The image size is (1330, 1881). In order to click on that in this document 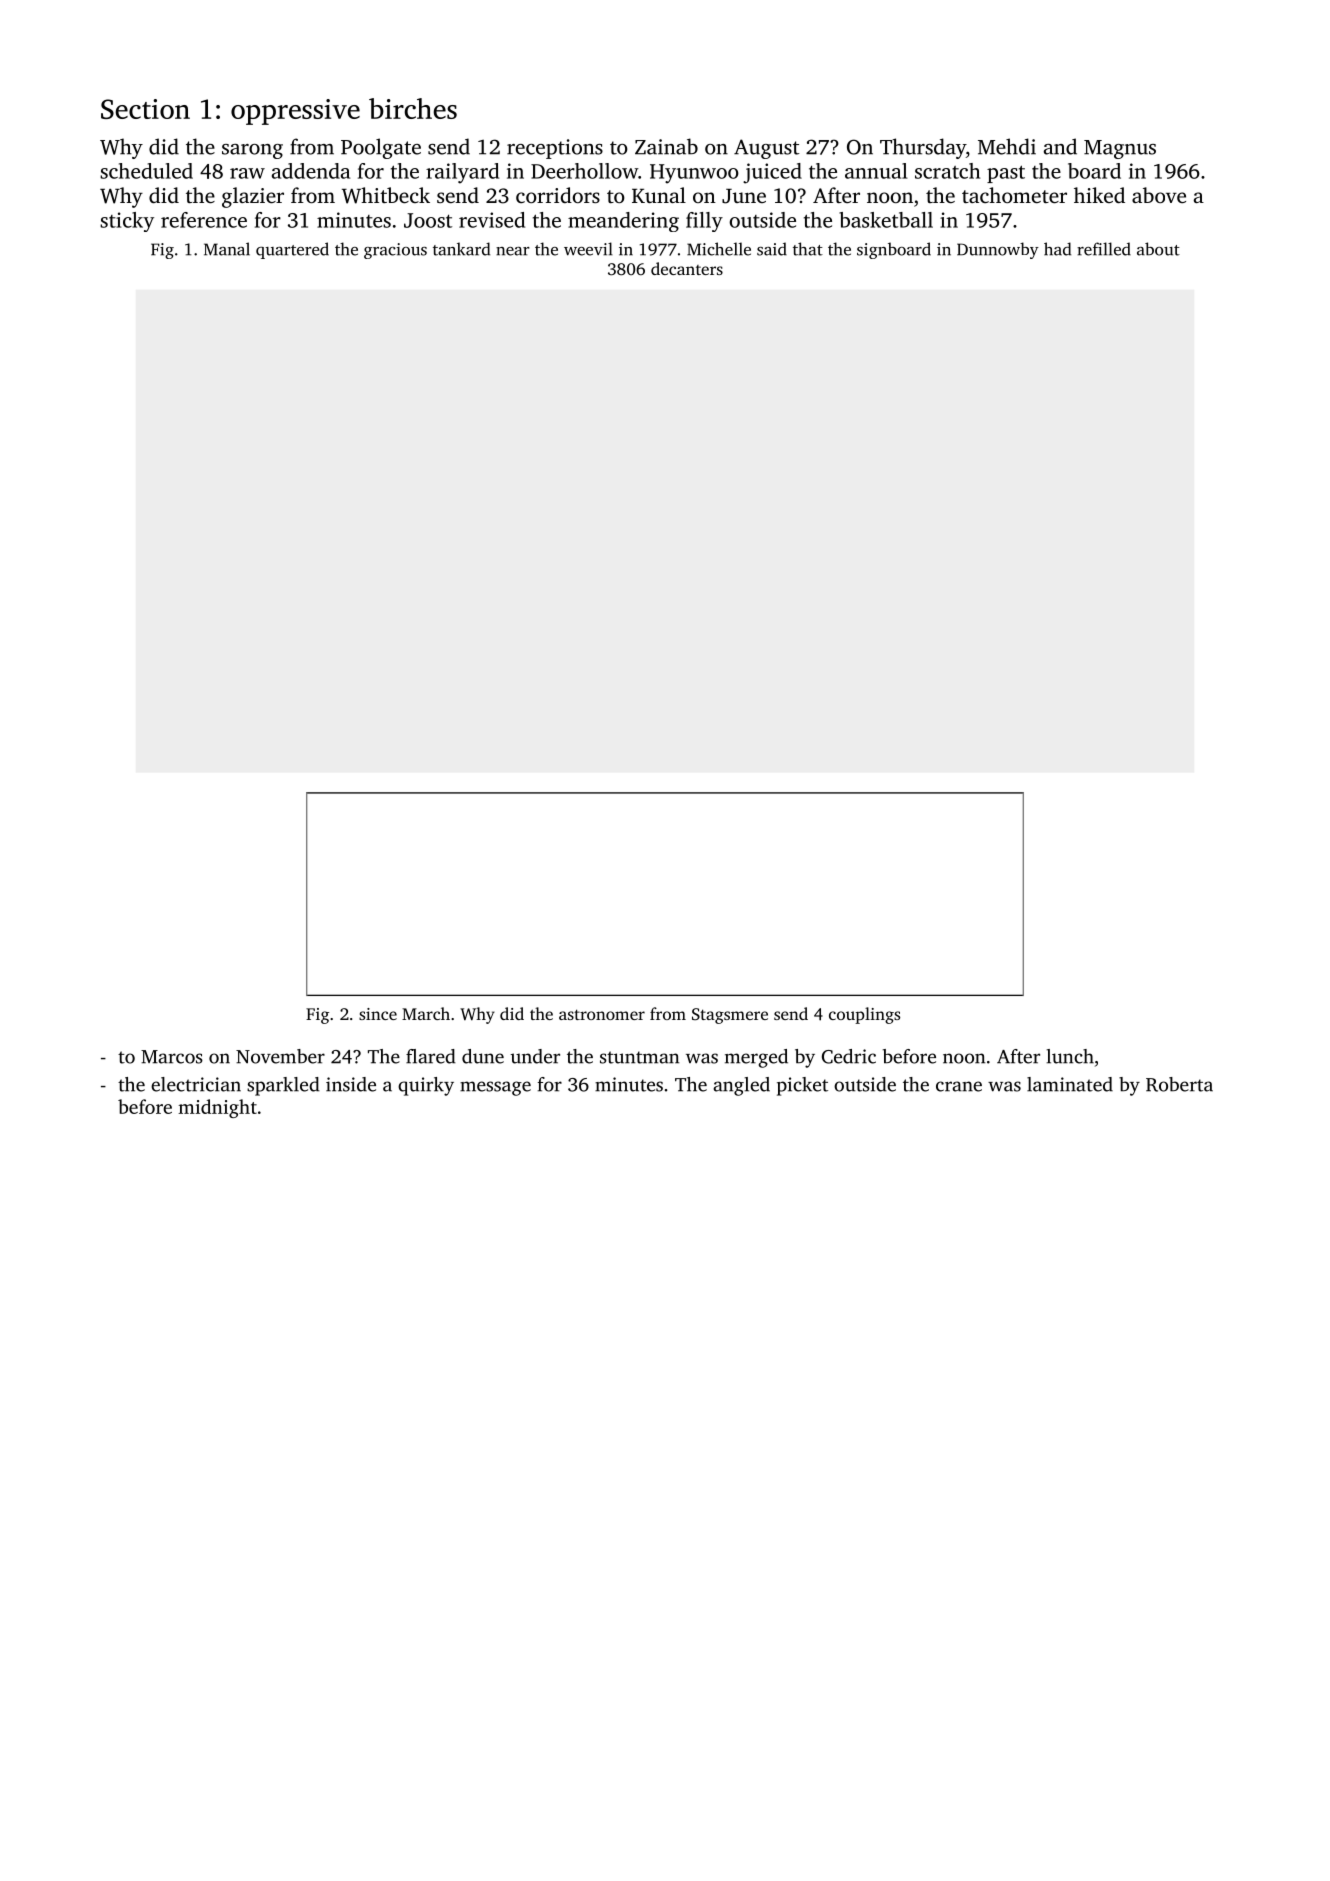, I will do `click(808, 249)`.
